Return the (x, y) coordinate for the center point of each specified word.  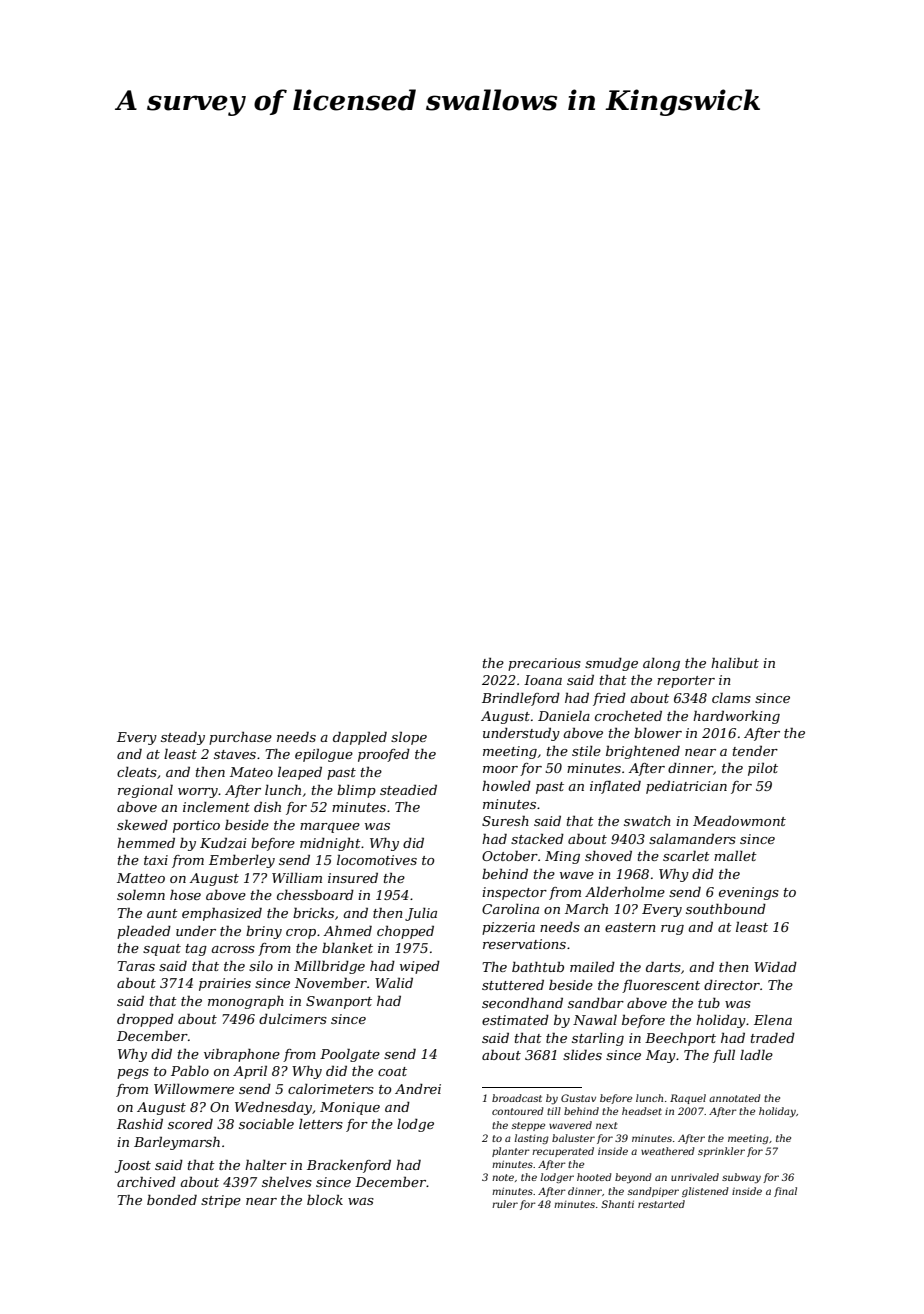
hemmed (146, 843)
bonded (172, 1200)
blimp (356, 791)
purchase (240, 738)
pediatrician (686, 787)
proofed (384, 755)
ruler (505, 1204)
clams (731, 698)
